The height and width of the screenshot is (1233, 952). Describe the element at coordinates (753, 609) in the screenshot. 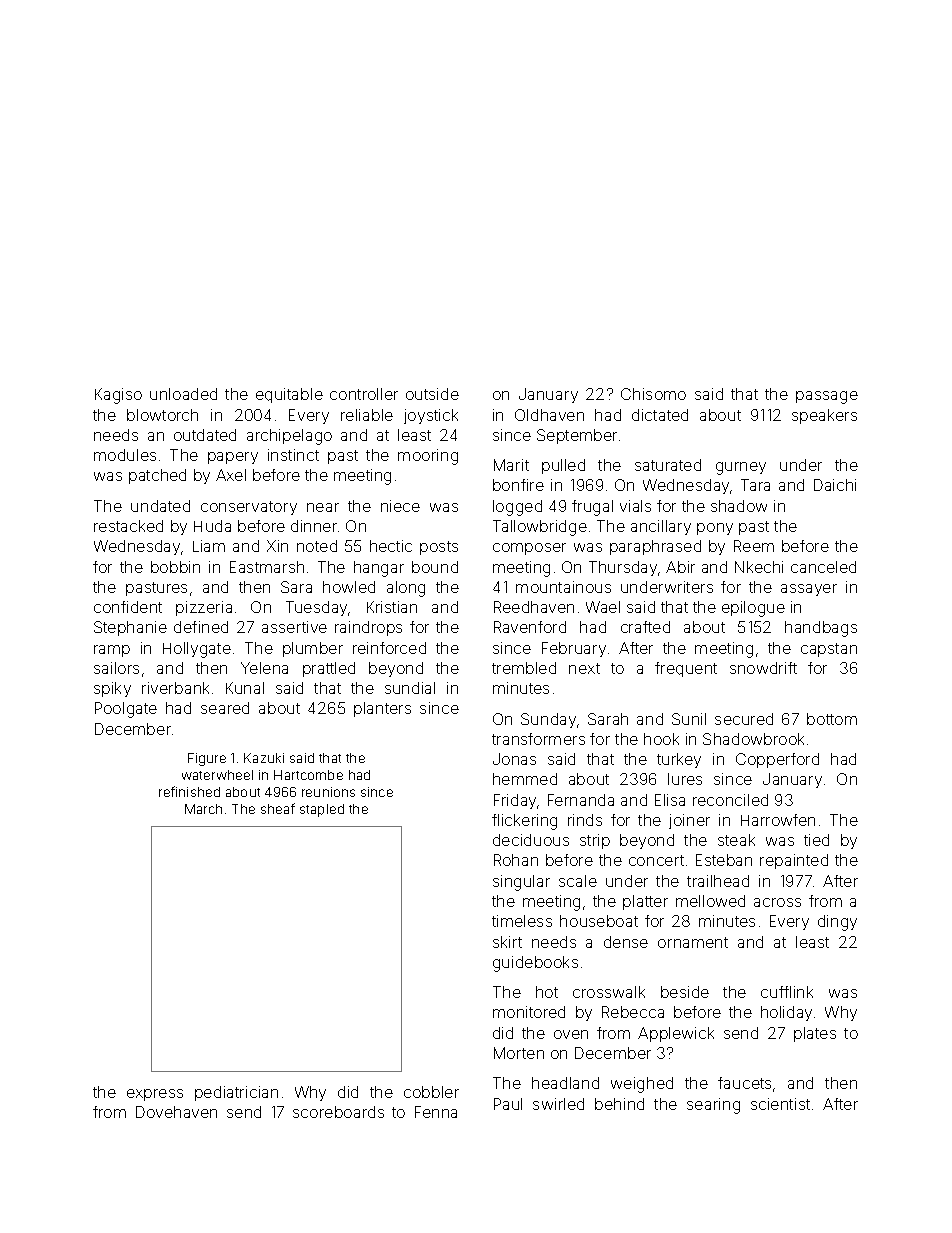

I see `epilogue` at that location.
